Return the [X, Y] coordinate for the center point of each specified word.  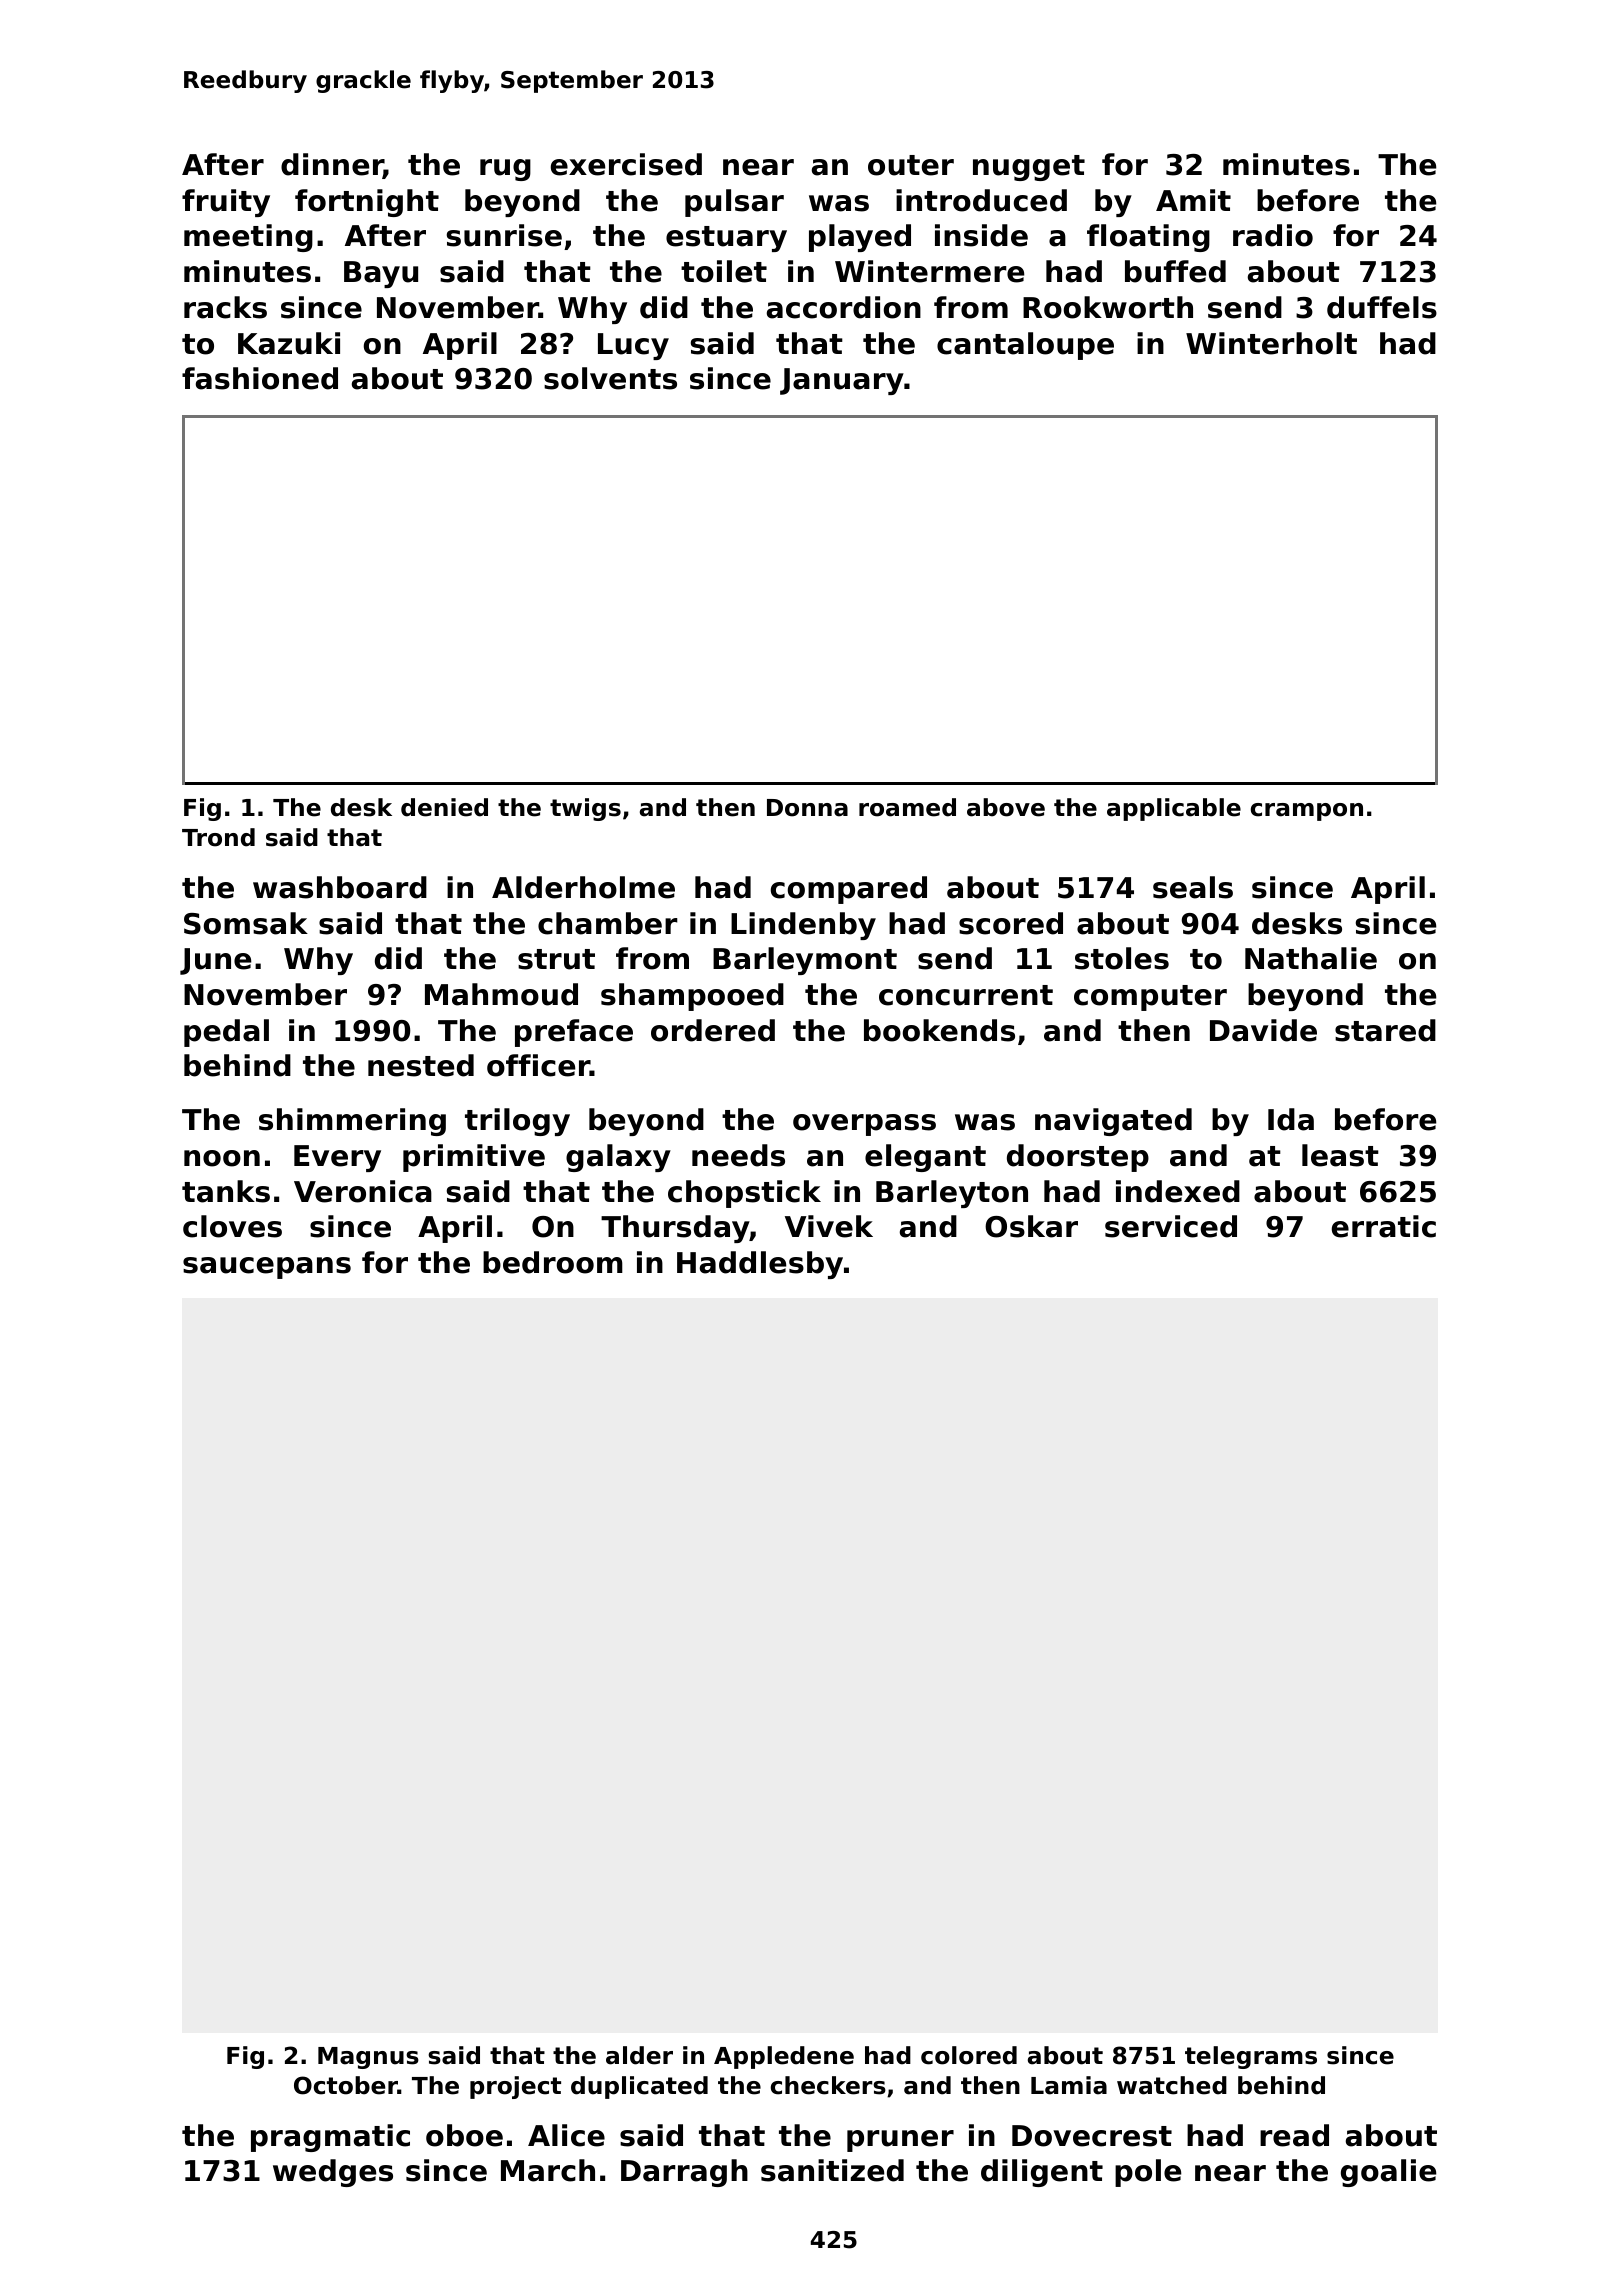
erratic [1384, 1226]
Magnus [368, 2058]
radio [1273, 235]
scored [1011, 923]
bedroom [553, 1262]
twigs [585, 809]
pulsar [734, 203]
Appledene [784, 2057]
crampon [1307, 812]
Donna [807, 808]
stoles [1122, 958]
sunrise [504, 235]
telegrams [1251, 2057]
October [346, 2085]
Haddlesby [760, 1265]
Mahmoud [501, 994]
